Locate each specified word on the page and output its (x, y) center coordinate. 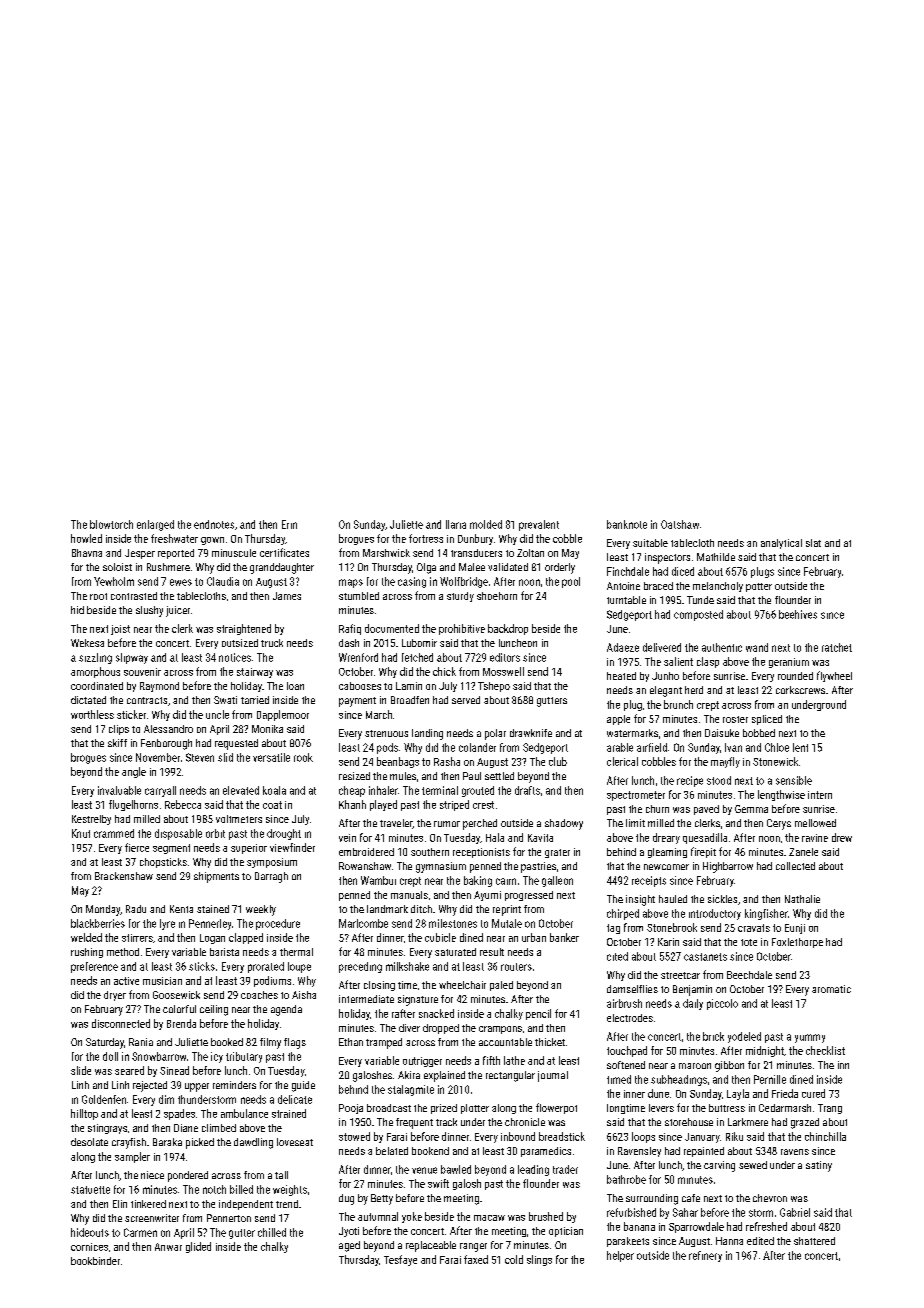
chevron (770, 1198)
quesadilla (705, 838)
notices (235, 657)
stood (719, 780)
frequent (414, 1123)
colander (477, 747)
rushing (87, 953)
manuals (409, 895)
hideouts (90, 1232)
